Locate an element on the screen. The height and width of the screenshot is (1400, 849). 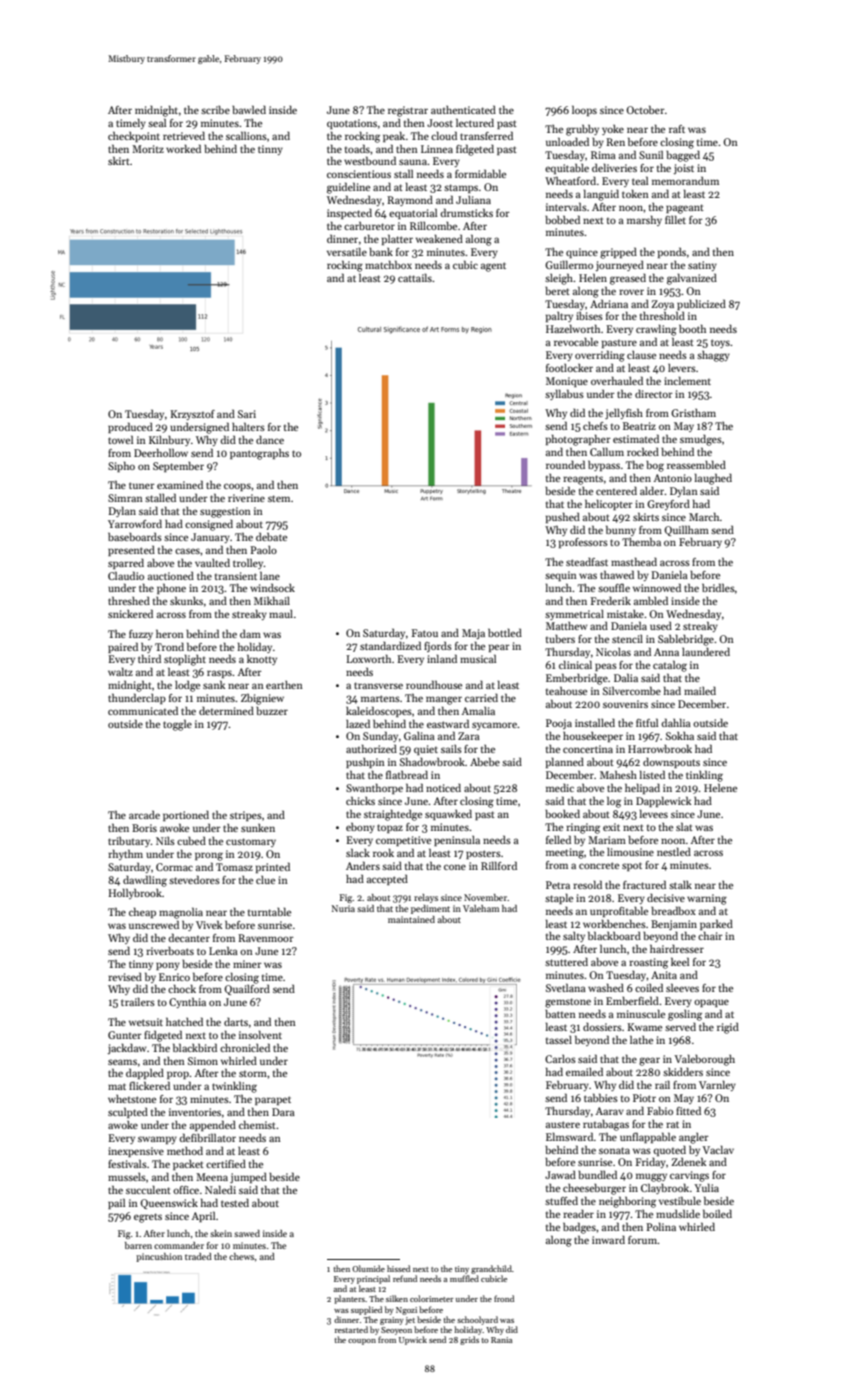
Claudio is located at coordinates (126, 575).
